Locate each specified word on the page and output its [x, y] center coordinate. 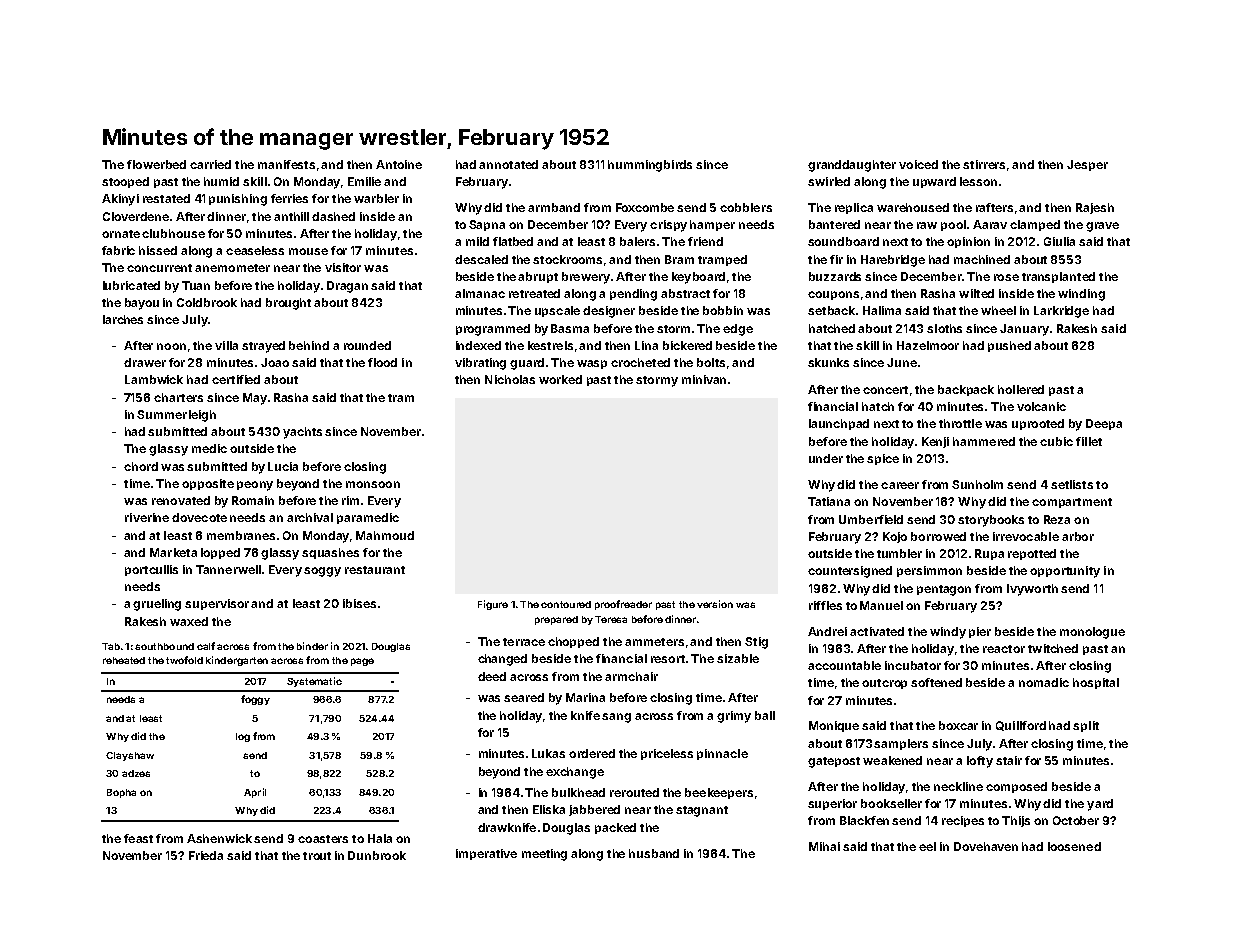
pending [633, 295]
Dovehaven [986, 846]
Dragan [347, 287]
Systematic [314, 682]
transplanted [1058, 277]
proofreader [623, 605]
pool [953, 225]
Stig [756, 643]
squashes [330, 553]
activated [877, 631]
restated [166, 198]
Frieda [206, 855]
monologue [1092, 633]
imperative [486, 854]
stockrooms [567, 259]
